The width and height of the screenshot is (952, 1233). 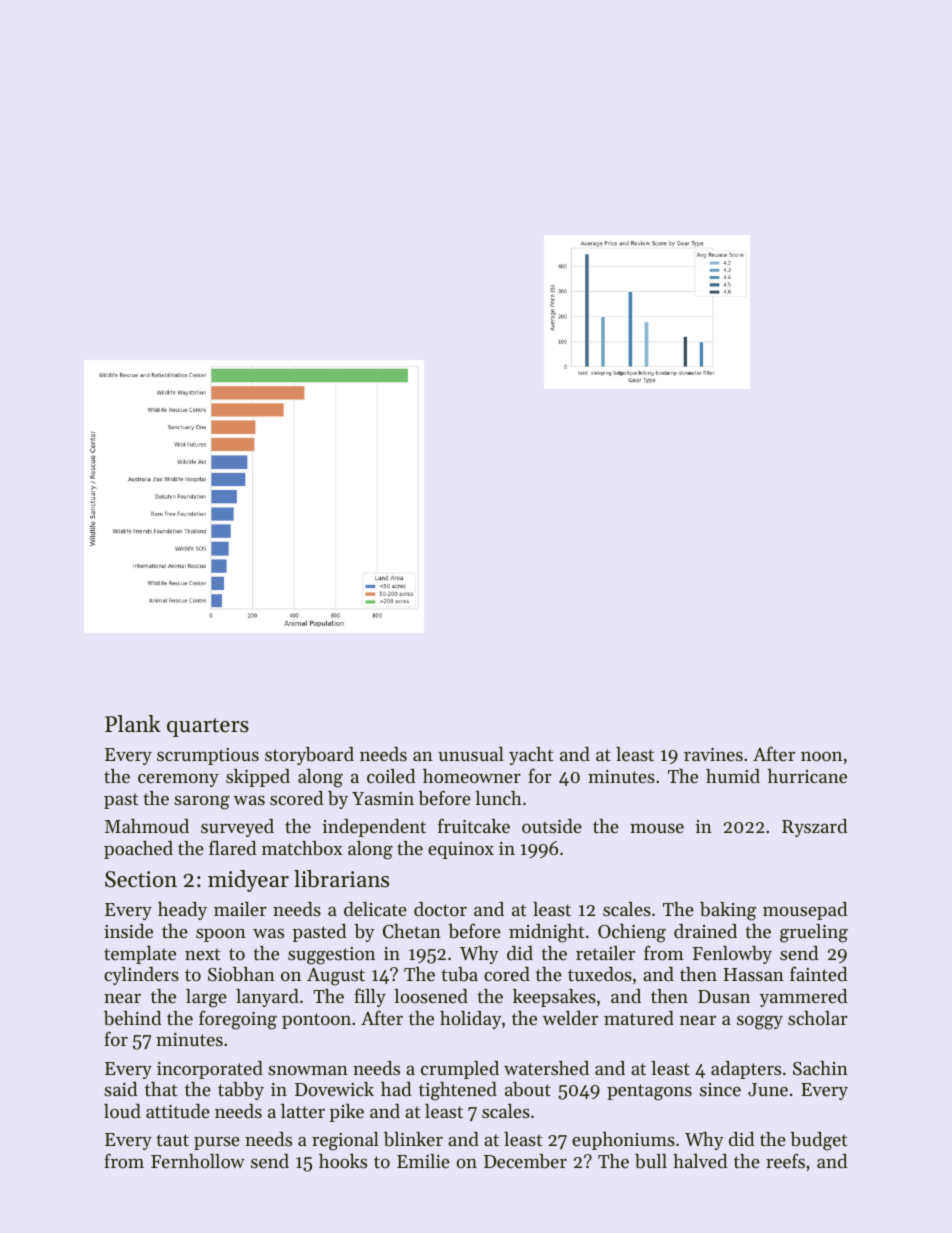 I want to click on purse, so click(x=217, y=1143).
